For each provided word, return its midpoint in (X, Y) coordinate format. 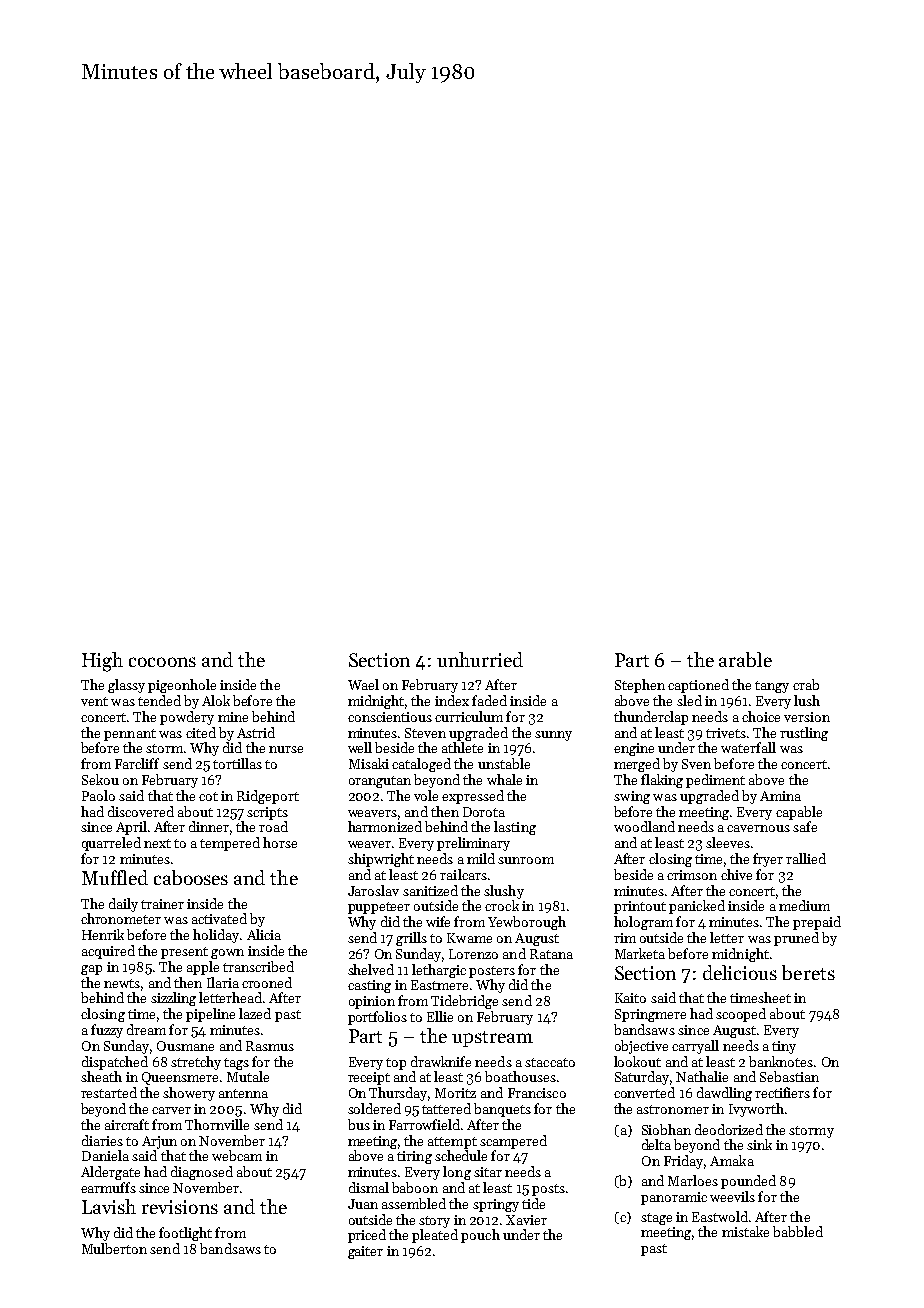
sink (759, 1144)
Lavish (109, 1206)
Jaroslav (373, 890)
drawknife (441, 1061)
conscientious (390, 717)
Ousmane (185, 1046)
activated (219, 918)
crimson (692, 875)
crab (806, 684)
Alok (216, 700)
